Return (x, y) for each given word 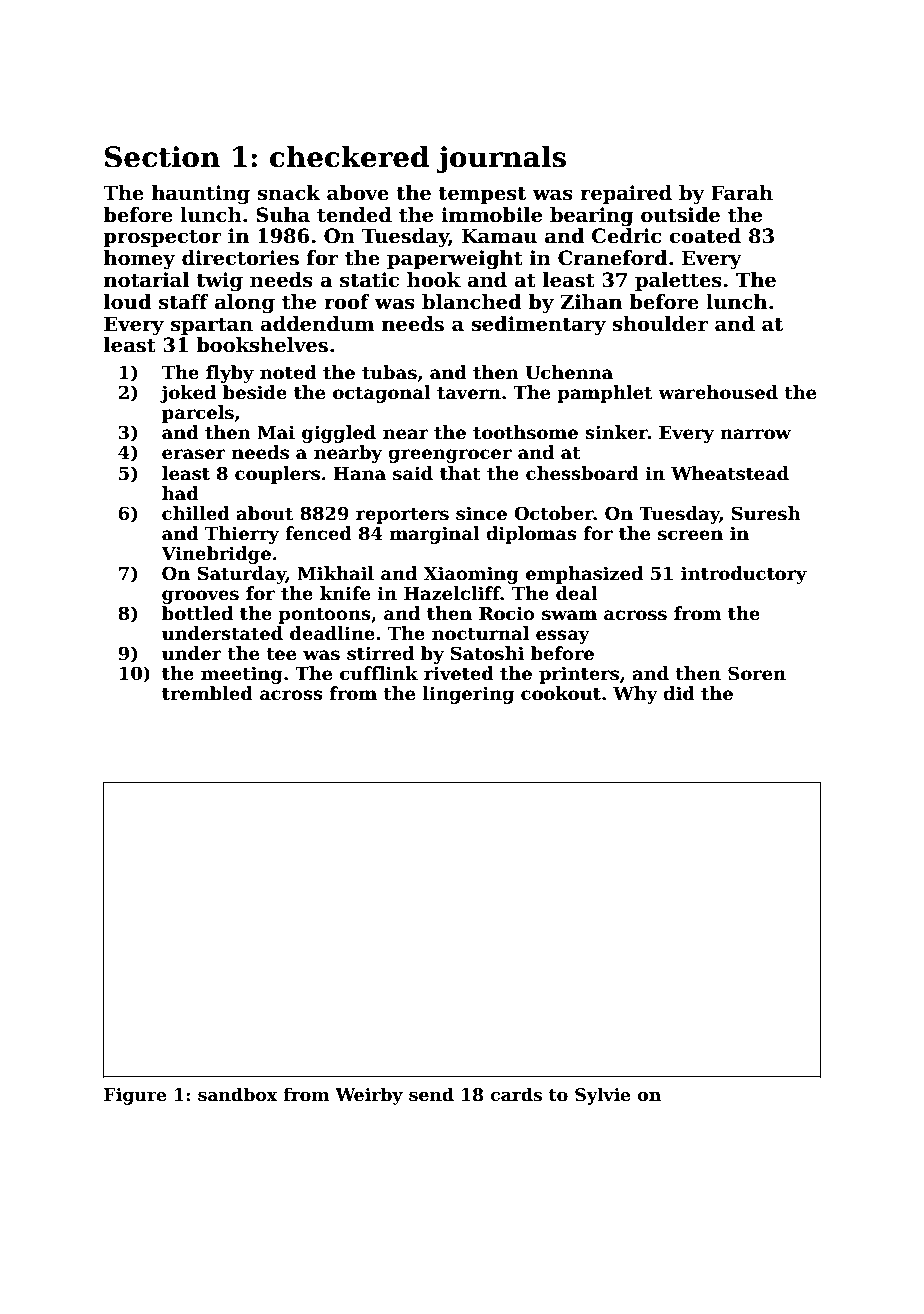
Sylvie (603, 1096)
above (358, 193)
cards (516, 1094)
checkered (349, 156)
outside (680, 215)
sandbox (237, 1094)
